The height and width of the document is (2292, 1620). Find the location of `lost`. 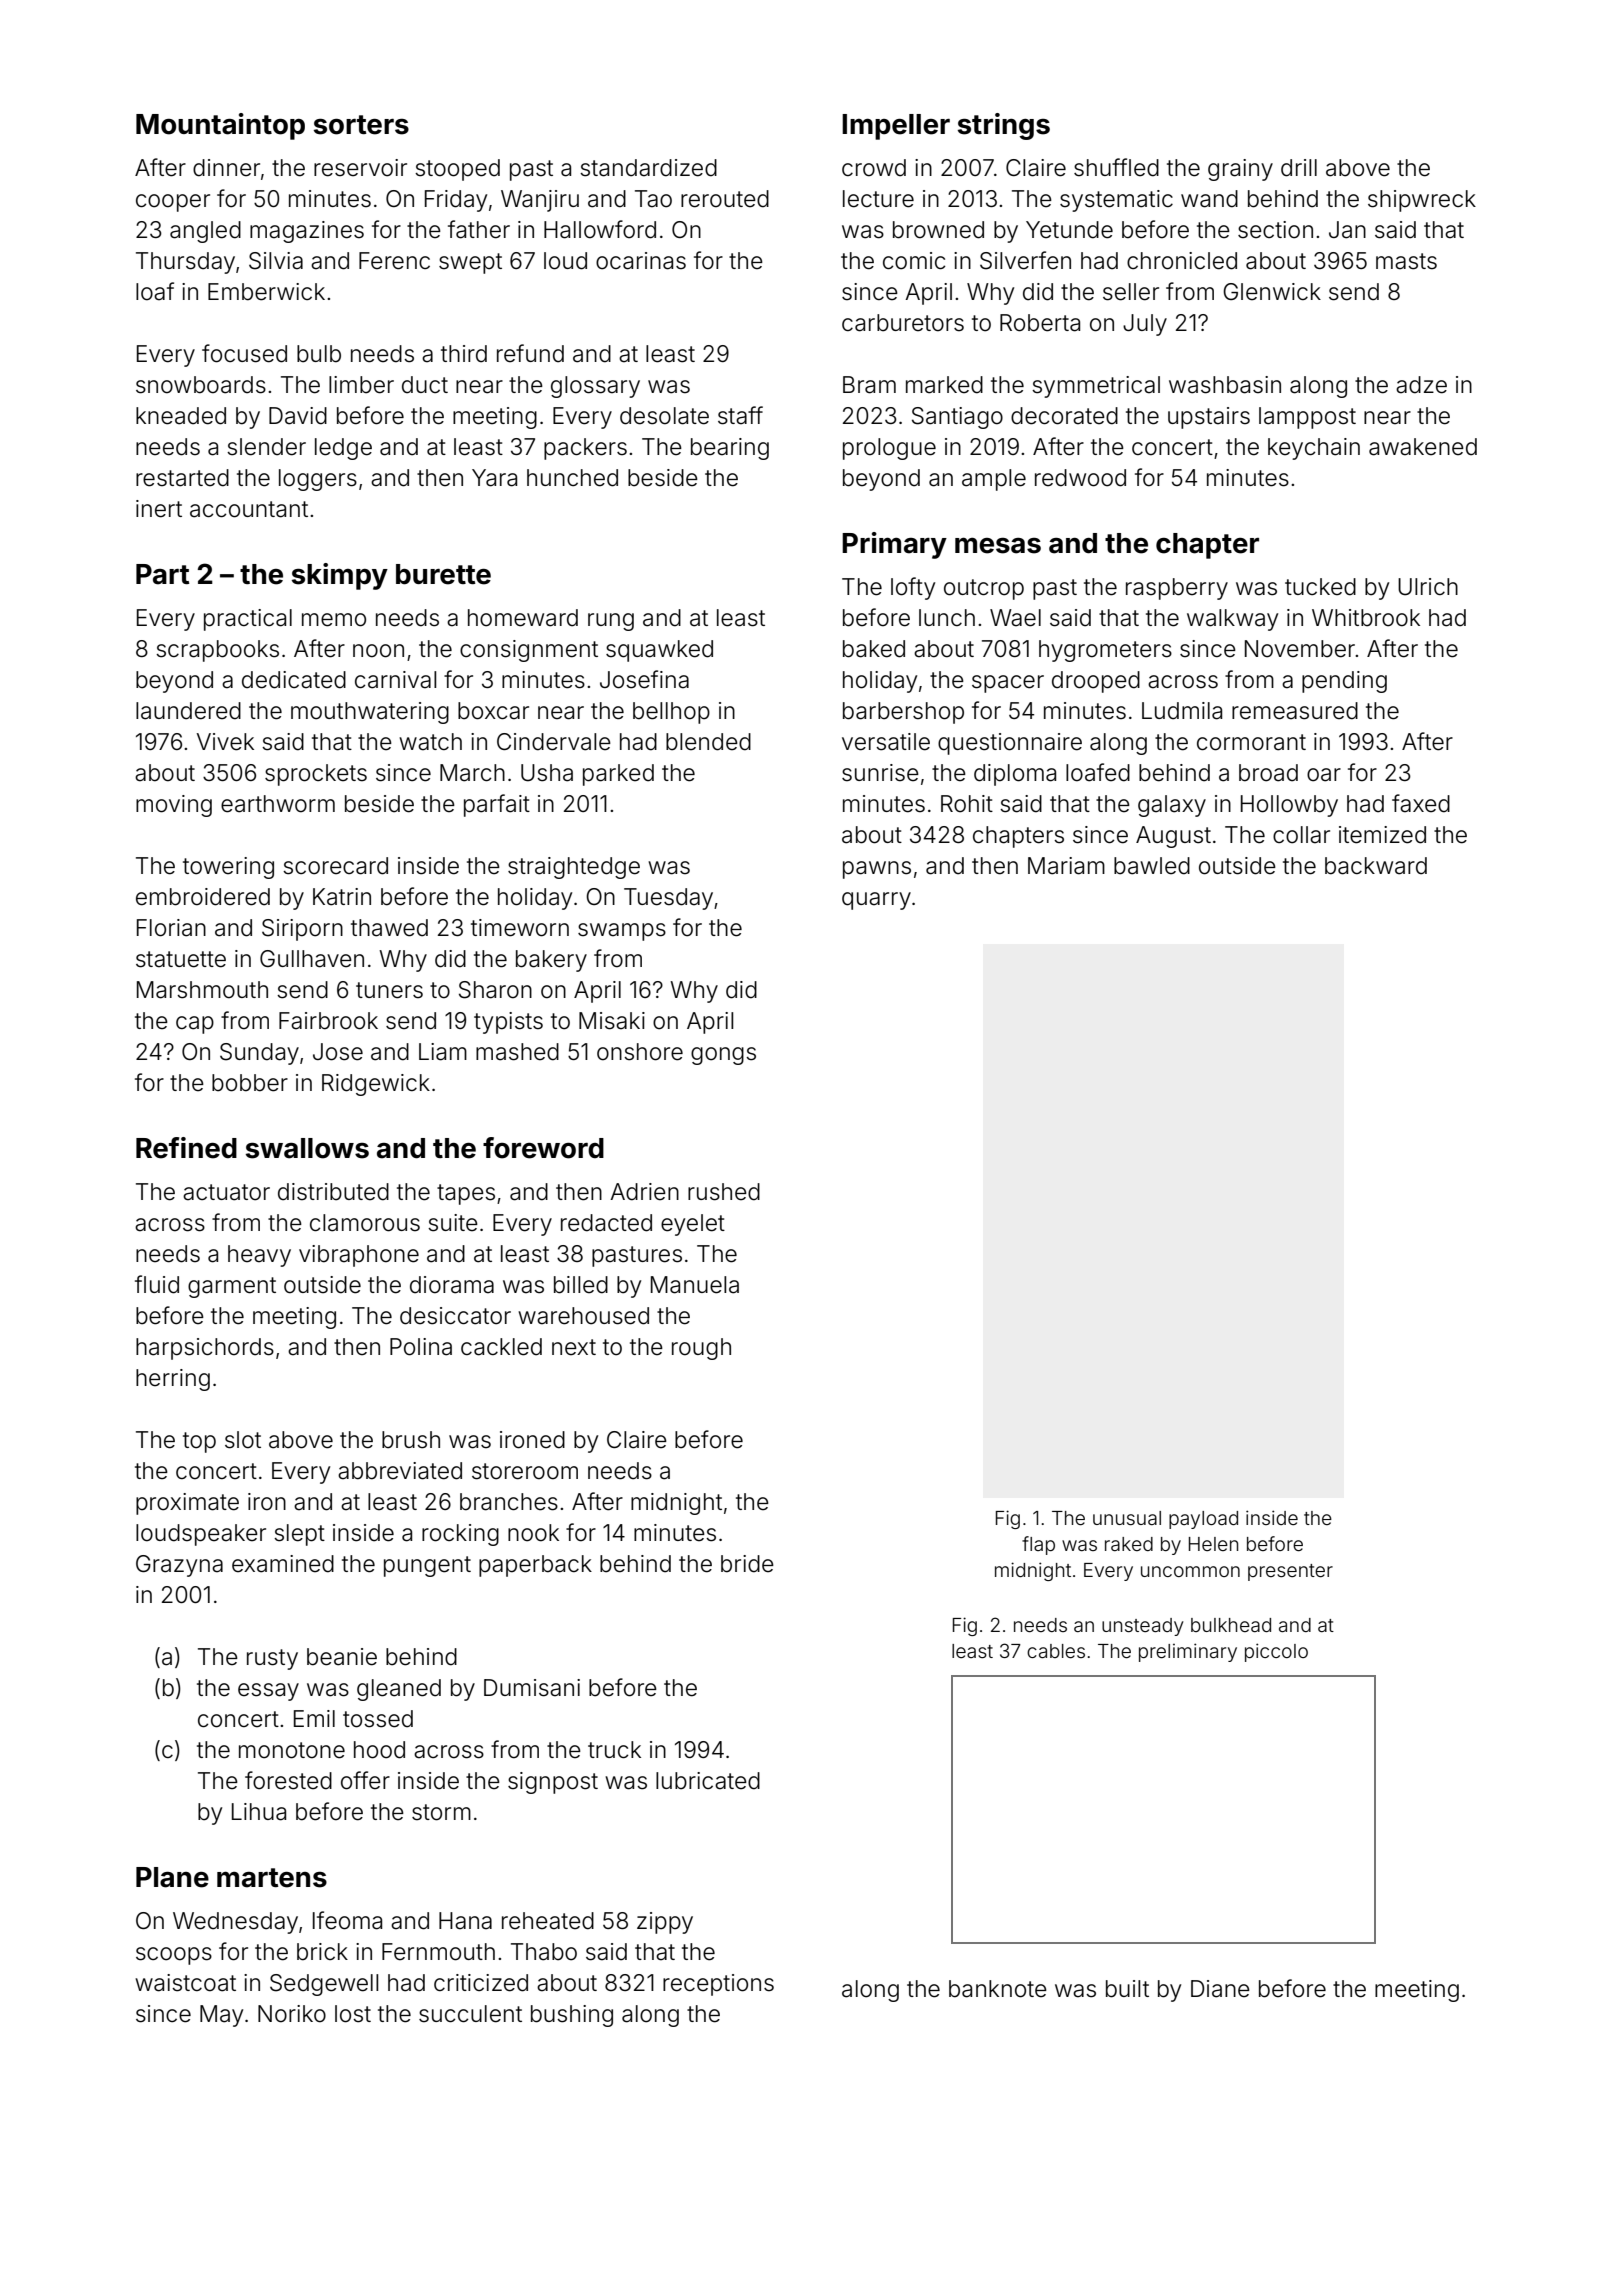

lost is located at coordinates (353, 2014).
